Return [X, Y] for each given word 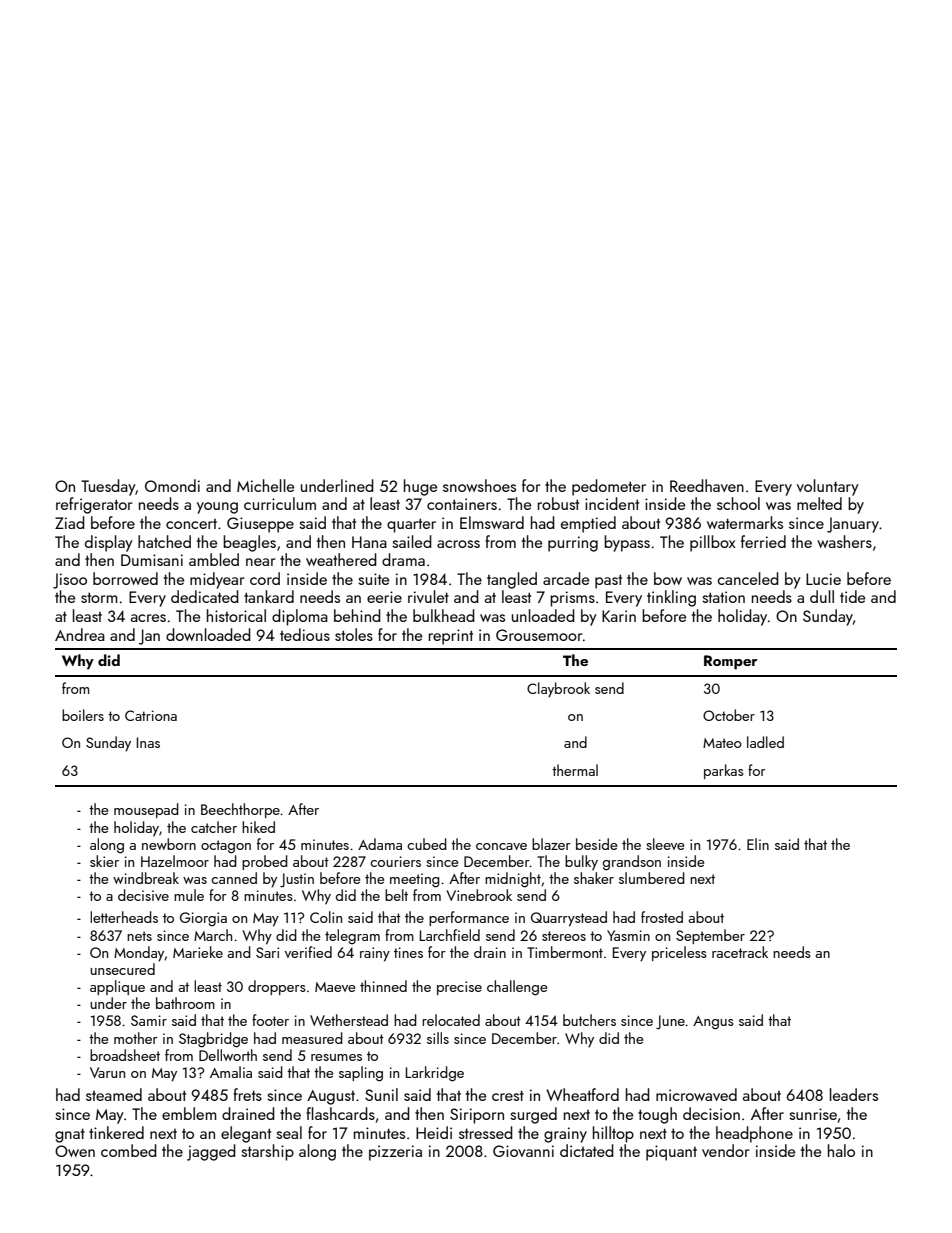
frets [247, 1094]
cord [265, 578]
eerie [384, 597]
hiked [258, 827]
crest [508, 1095]
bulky [581, 863]
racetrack [740, 952]
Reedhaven [707, 485]
